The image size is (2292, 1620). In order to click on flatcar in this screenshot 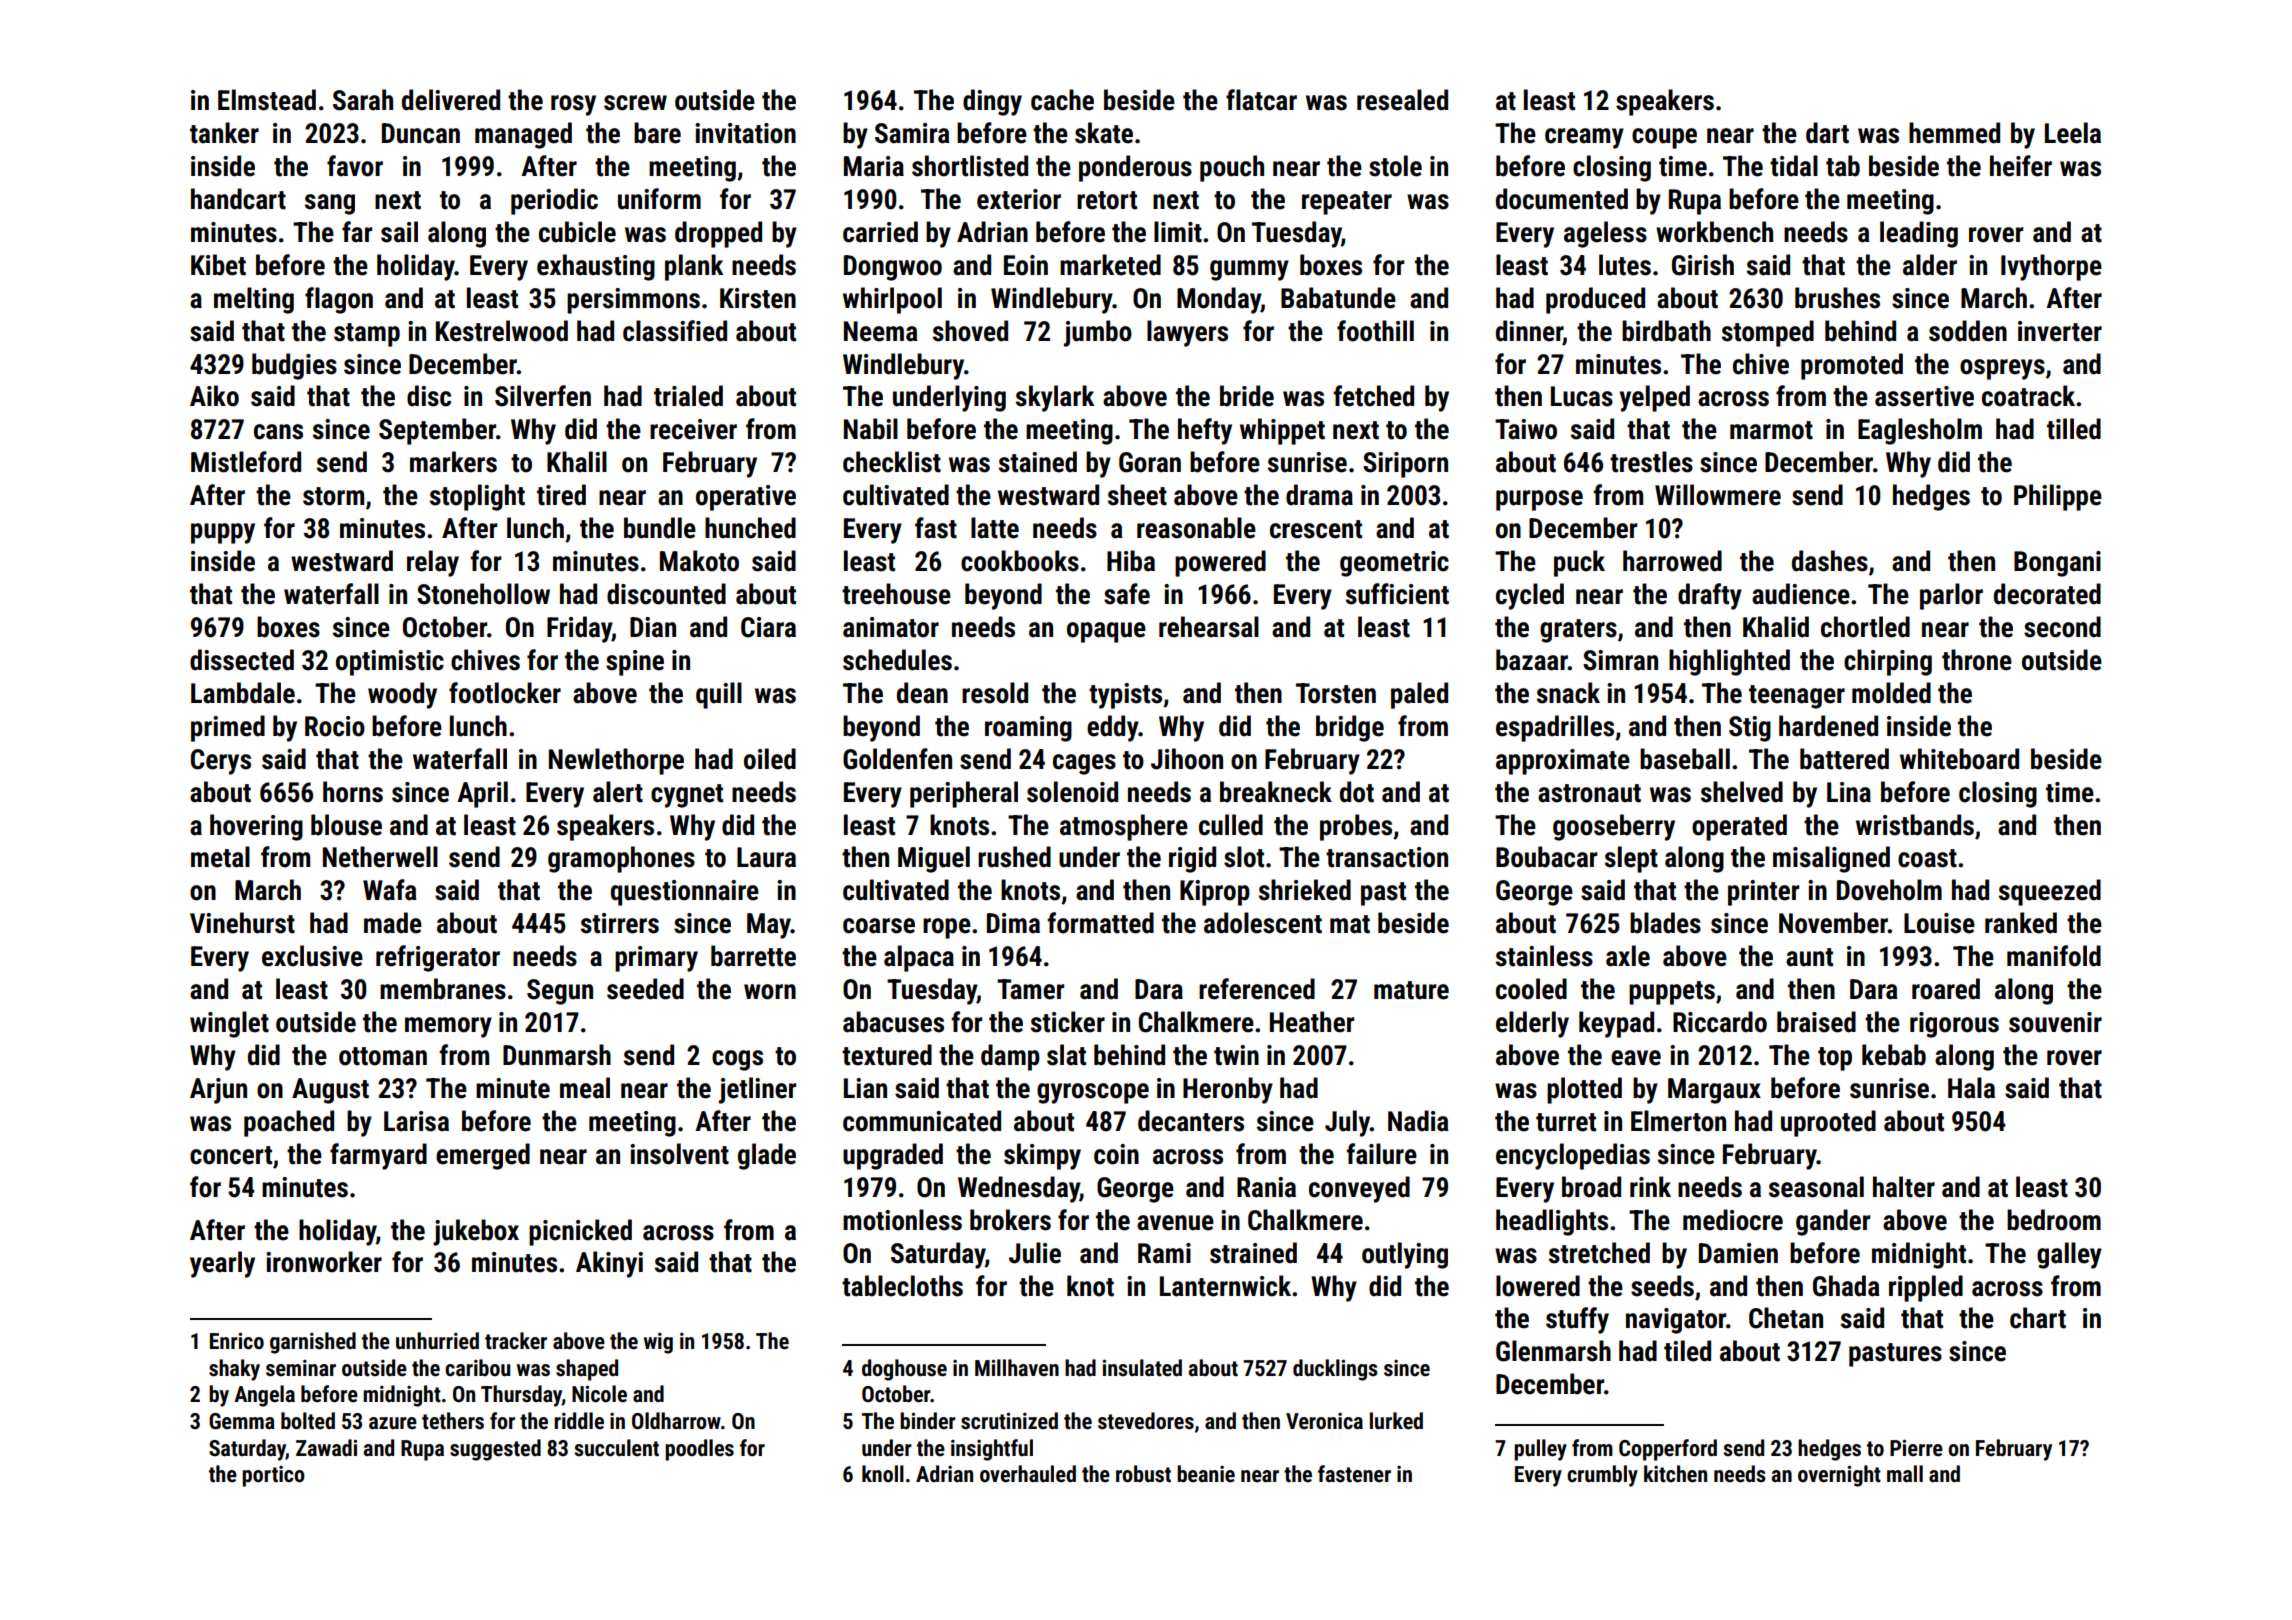, I will do `click(1261, 100)`.
